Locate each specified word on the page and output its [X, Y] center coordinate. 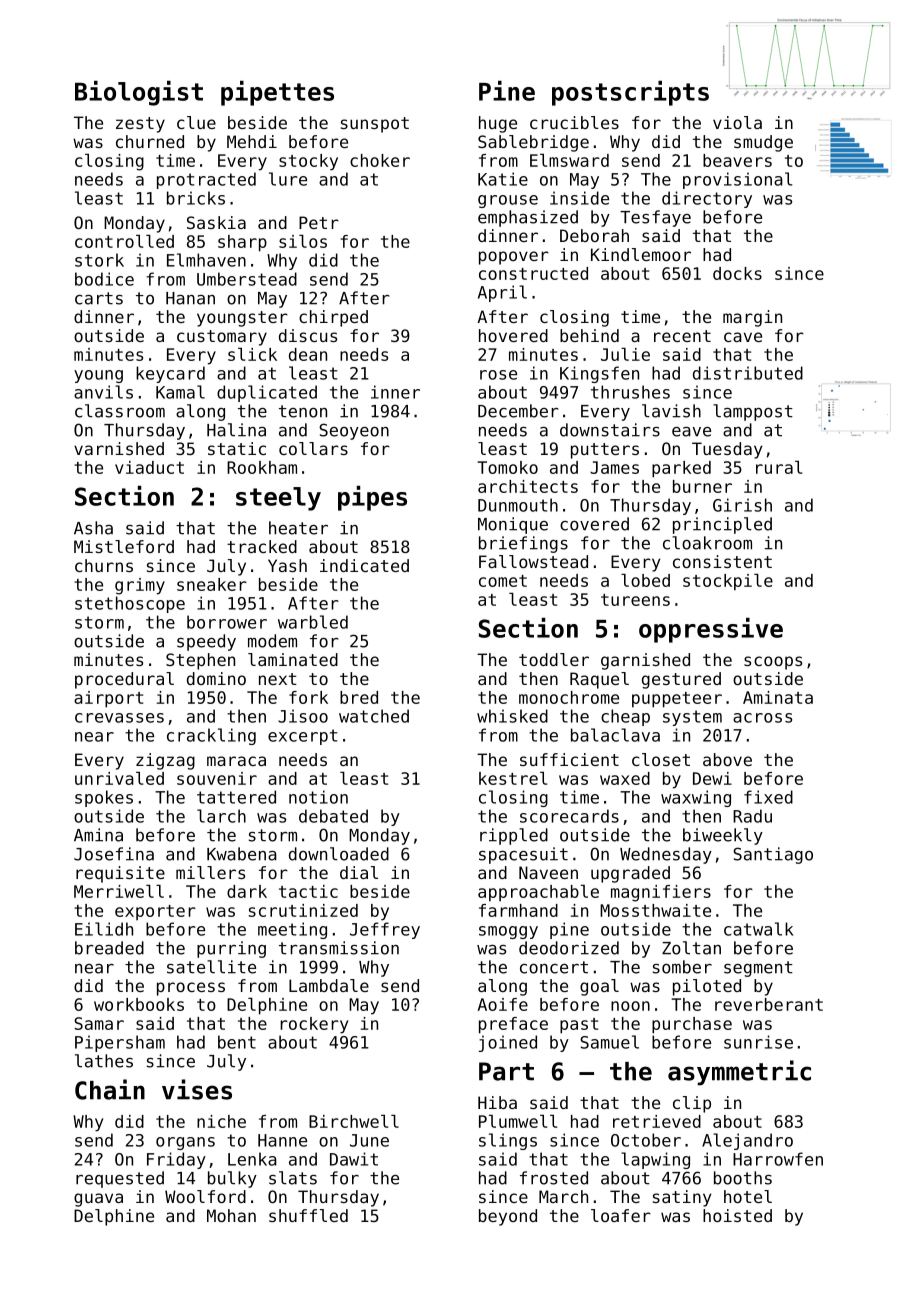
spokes [104, 798]
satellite [211, 967]
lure [288, 179]
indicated [364, 565]
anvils [103, 392]
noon [630, 1006]
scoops [773, 663]
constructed [533, 273]
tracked [262, 546]
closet [661, 759]
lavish [671, 411]
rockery [314, 1025]
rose [498, 375]
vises [197, 1089]
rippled [514, 836]
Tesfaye [655, 218]
